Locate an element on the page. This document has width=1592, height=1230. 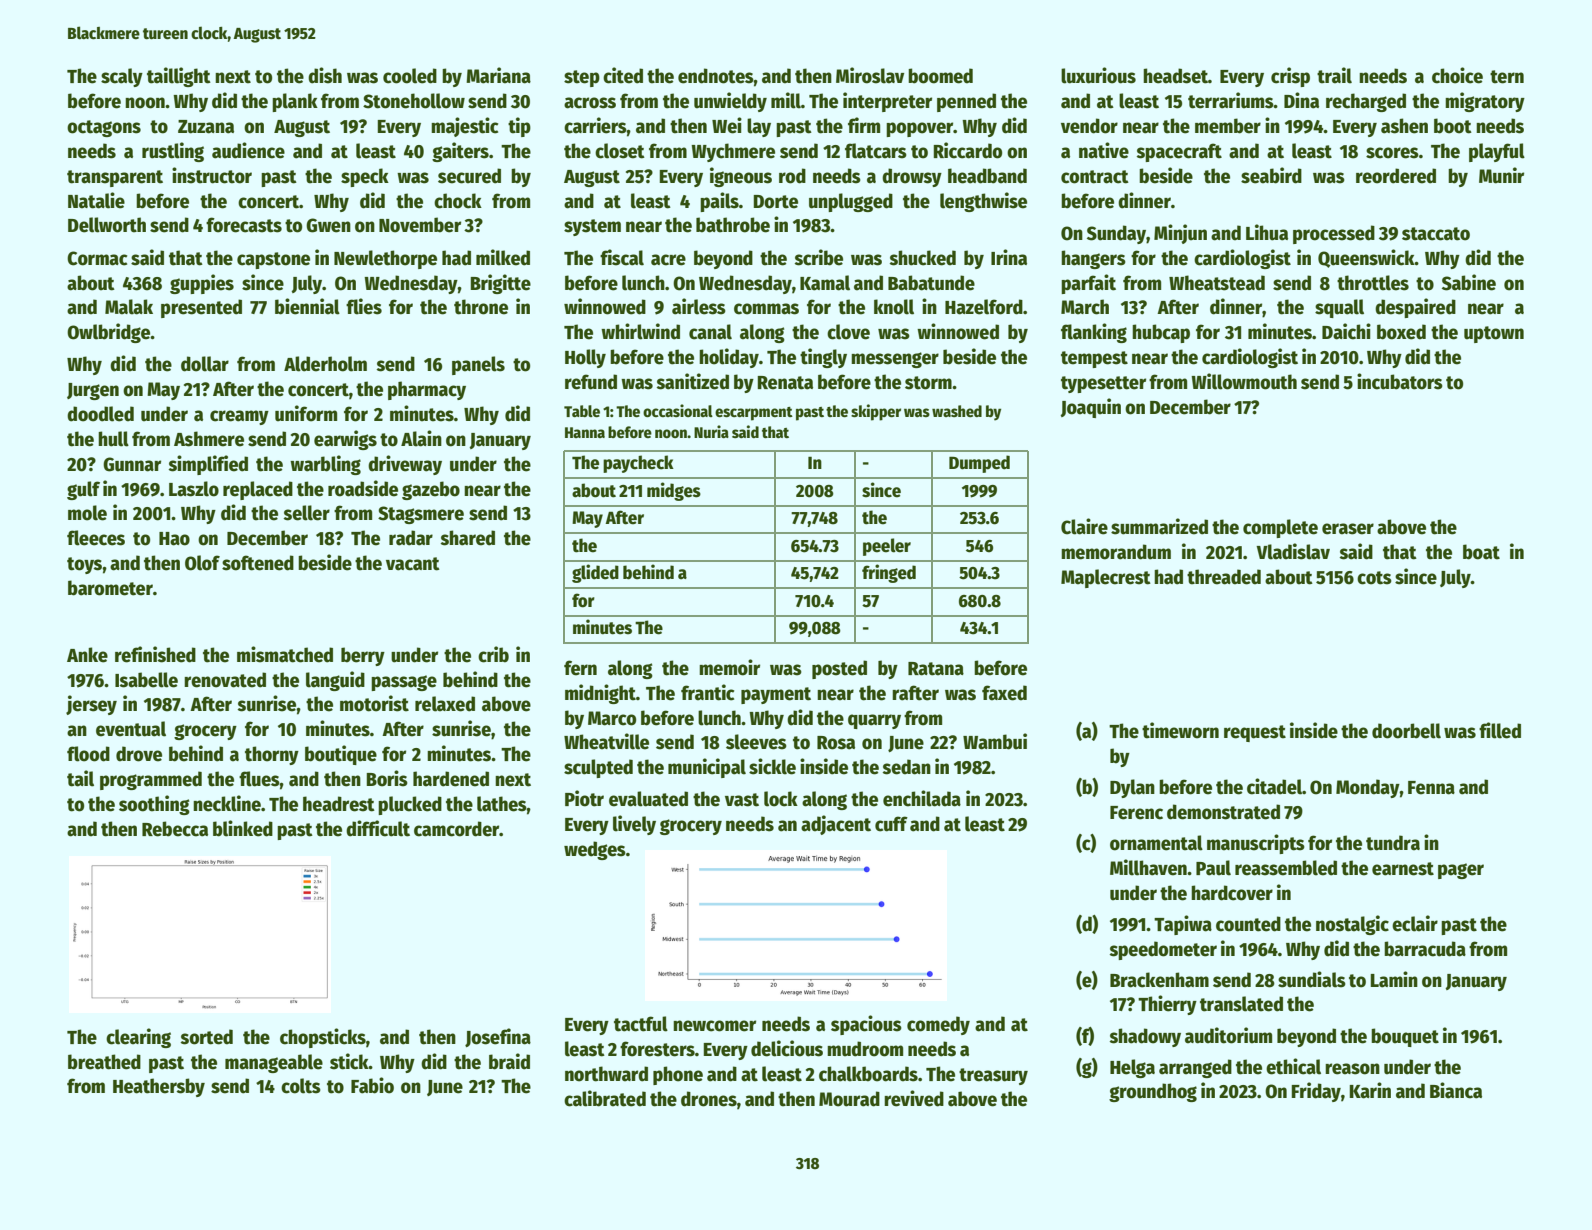
auditorium is located at coordinates (1228, 1035).
